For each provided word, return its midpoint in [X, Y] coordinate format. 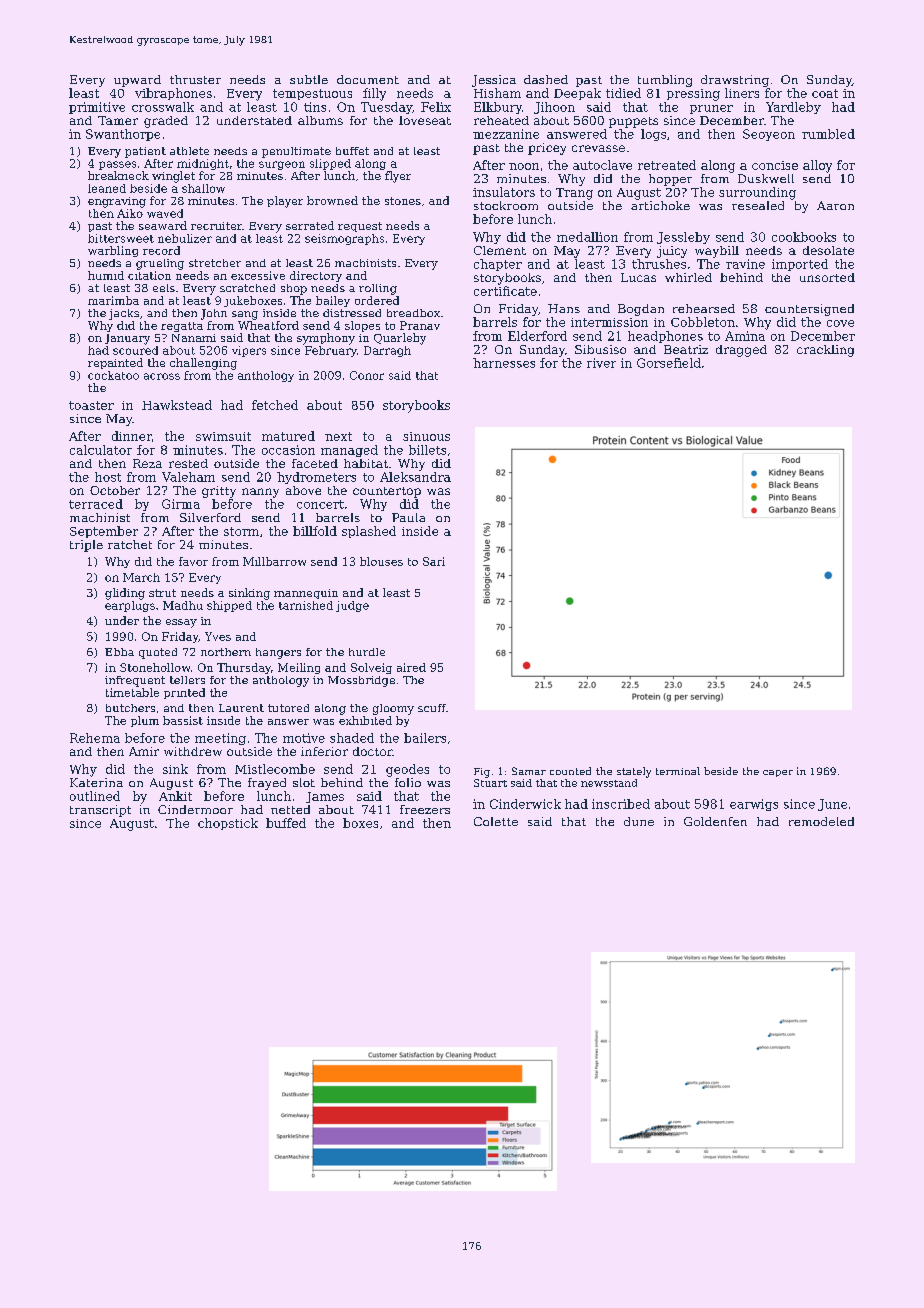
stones [403, 201]
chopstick [228, 824]
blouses [381, 561]
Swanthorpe [123, 135]
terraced [96, 504]
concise [775, 165]
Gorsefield [669, 363]
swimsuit [223, 436]
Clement [500, 250]
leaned [107, 188]
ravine [745, 264]
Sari [434, 561]
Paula [408, 517]
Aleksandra [415, 477]
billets [427, 450]
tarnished [306, 605]
